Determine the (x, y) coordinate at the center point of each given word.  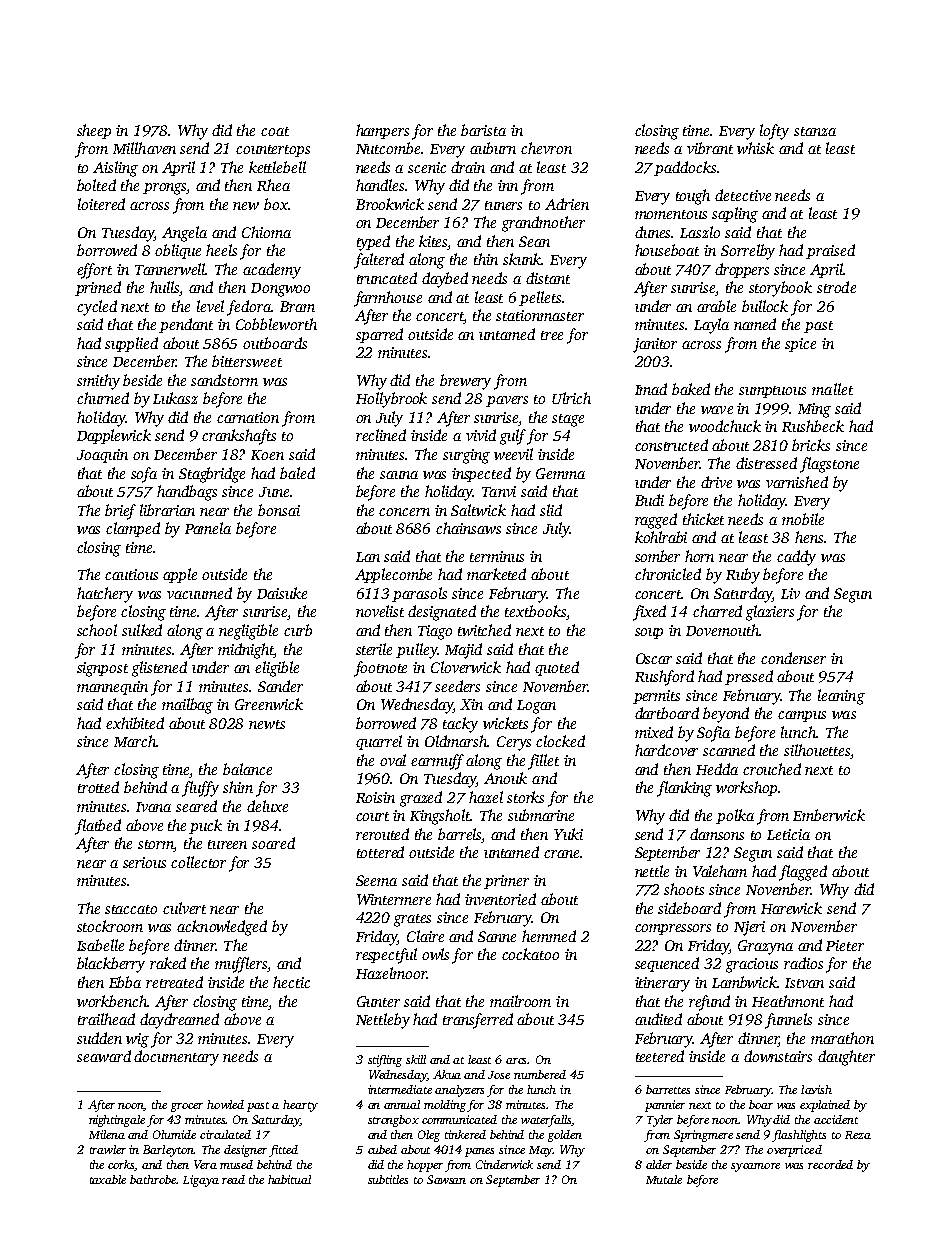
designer (245, 1151)
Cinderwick (504, 1164)
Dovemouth (722, 630)
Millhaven (144, 148)
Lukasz (175, 398)
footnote (380, 669)
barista (483, 130)
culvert (184, 908)
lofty (774, 132)
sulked (142, 630)
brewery (465, 382)
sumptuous (772, 392)
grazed (421, 799)
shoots (684, 889)
